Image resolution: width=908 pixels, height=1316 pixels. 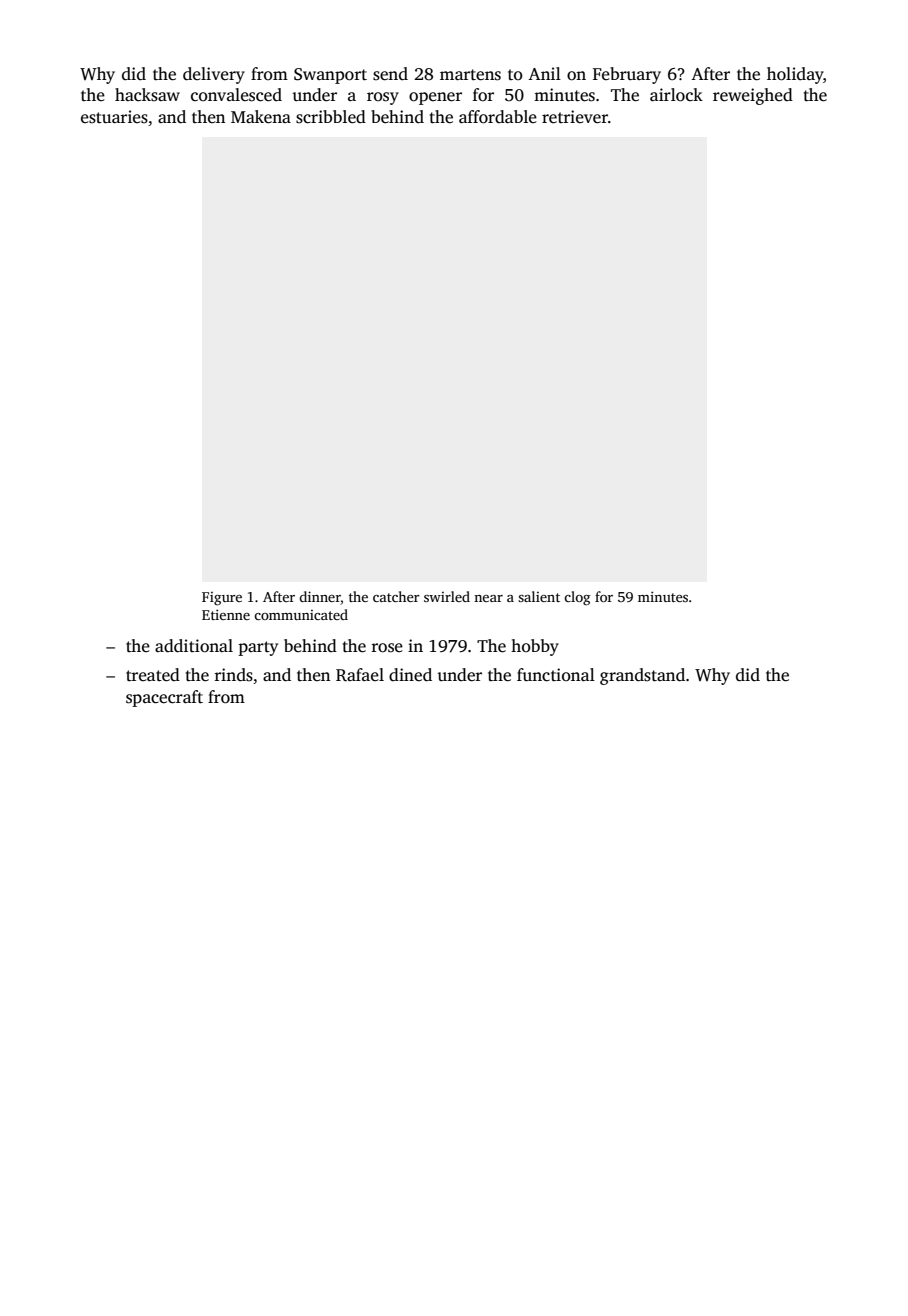 What do you see at coordinates (320, 598) in the document?
I see `dinner` at bounding box center [320, 598].
